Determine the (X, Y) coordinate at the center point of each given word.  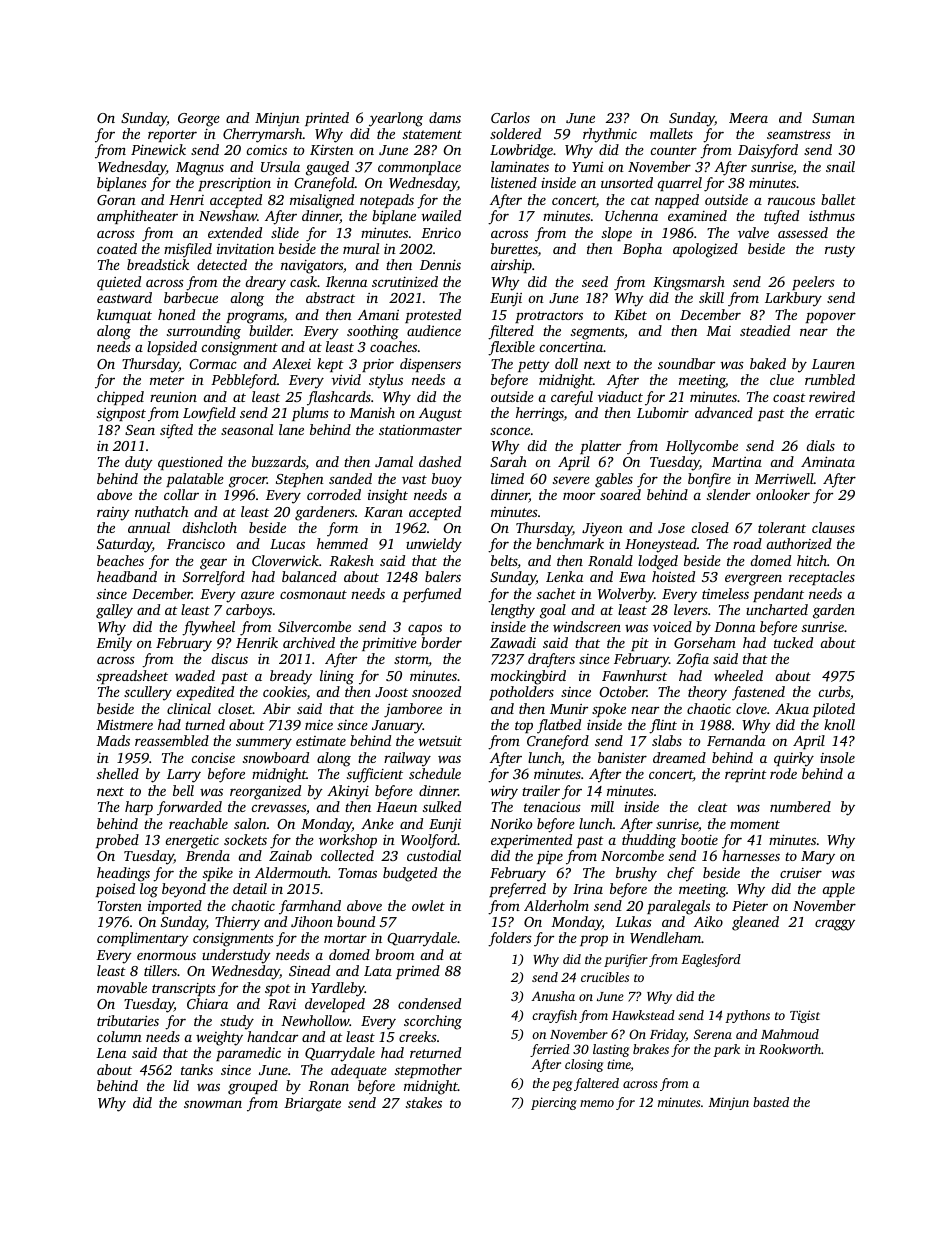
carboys (249, 611)
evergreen (753, 580)
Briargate (312, 1105)
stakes (424, 1102)
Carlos (510, 117)
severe (571, 480)
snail (840, 166)
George (199, 120)
